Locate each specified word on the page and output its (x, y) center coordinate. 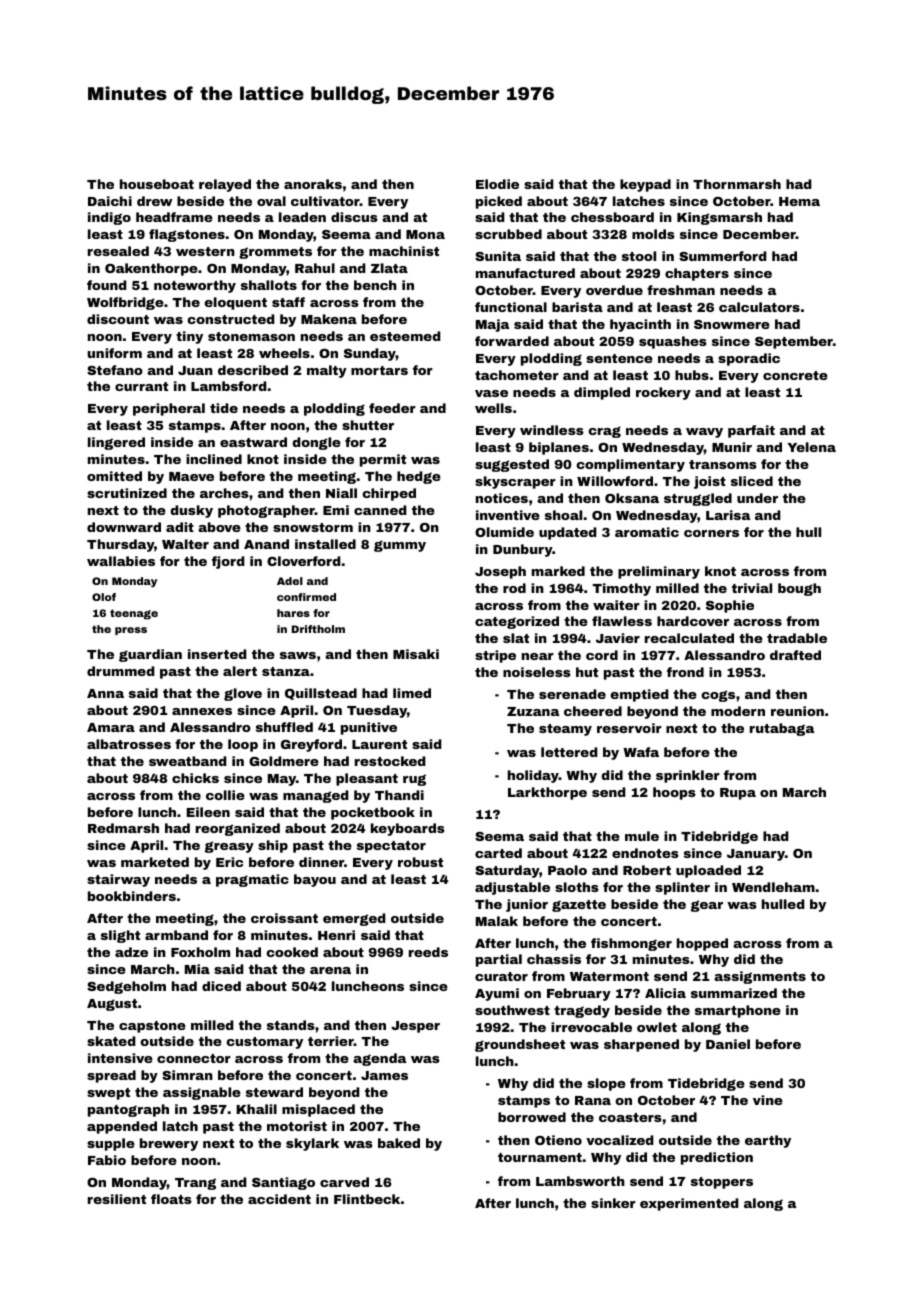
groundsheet (520, 1045)
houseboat (157, 184)
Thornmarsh (737, 184)
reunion (797, 711)
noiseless (537, 672)
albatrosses (129, 744)
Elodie (497, 184)
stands (291, 1025)
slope (606, 1084)
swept (108, 1094)
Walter (185, 544)
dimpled (602, 393)
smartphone (738, 1011)
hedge (419, 477)
